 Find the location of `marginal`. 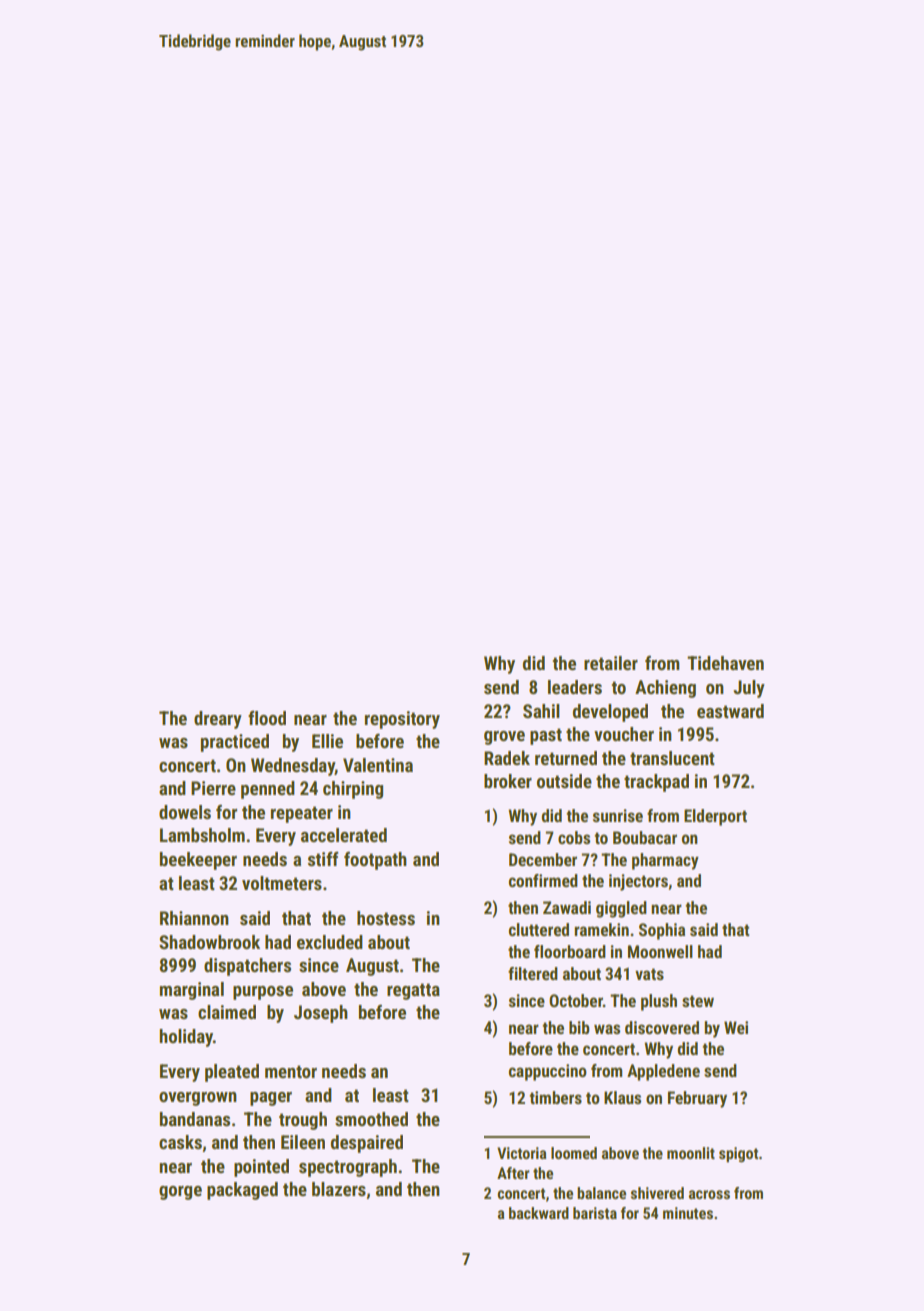

marginal is located at coordinates (192, 991).
